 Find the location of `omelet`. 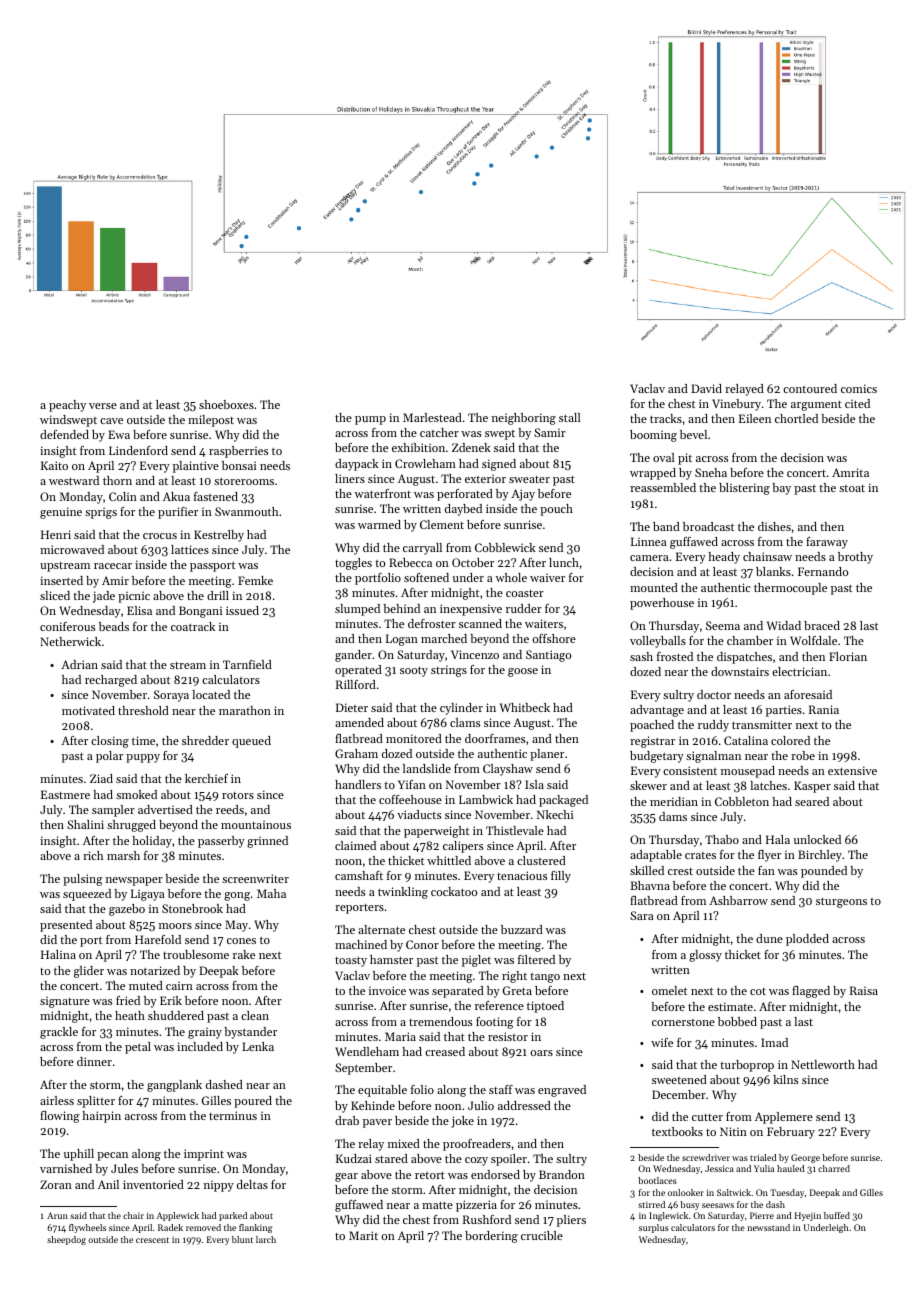

omelet is located at coordinates (669, 990).
